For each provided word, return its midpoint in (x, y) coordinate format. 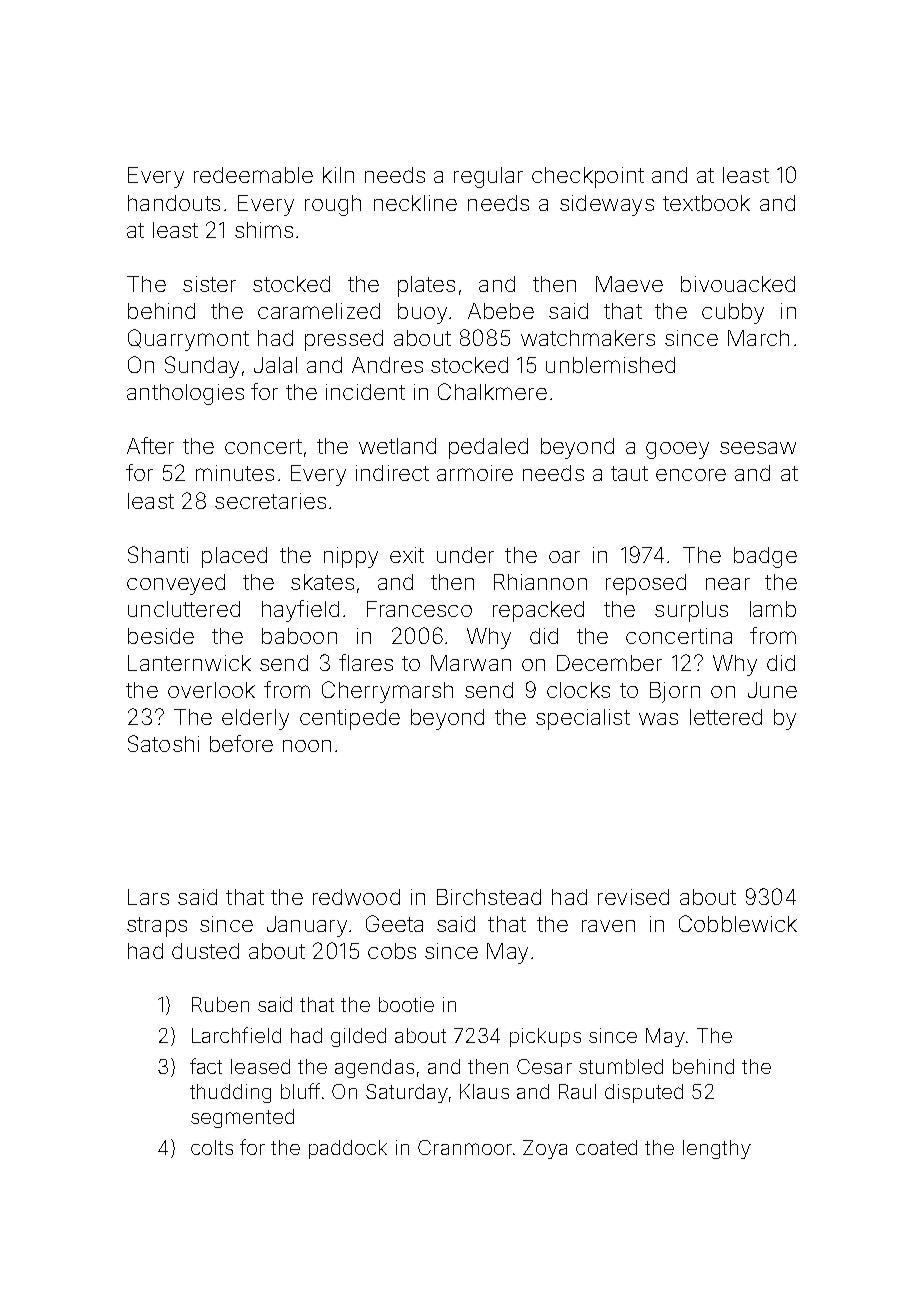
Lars (148, 897)
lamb (773, 609)
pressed (344, 340)
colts (212, 1147)
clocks (578, 690)
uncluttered (184, 609)
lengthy (717, 1149)
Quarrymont (188, 340)
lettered (726, 717)
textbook (706, 203)
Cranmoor (465, 1147)
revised (633, 897)
